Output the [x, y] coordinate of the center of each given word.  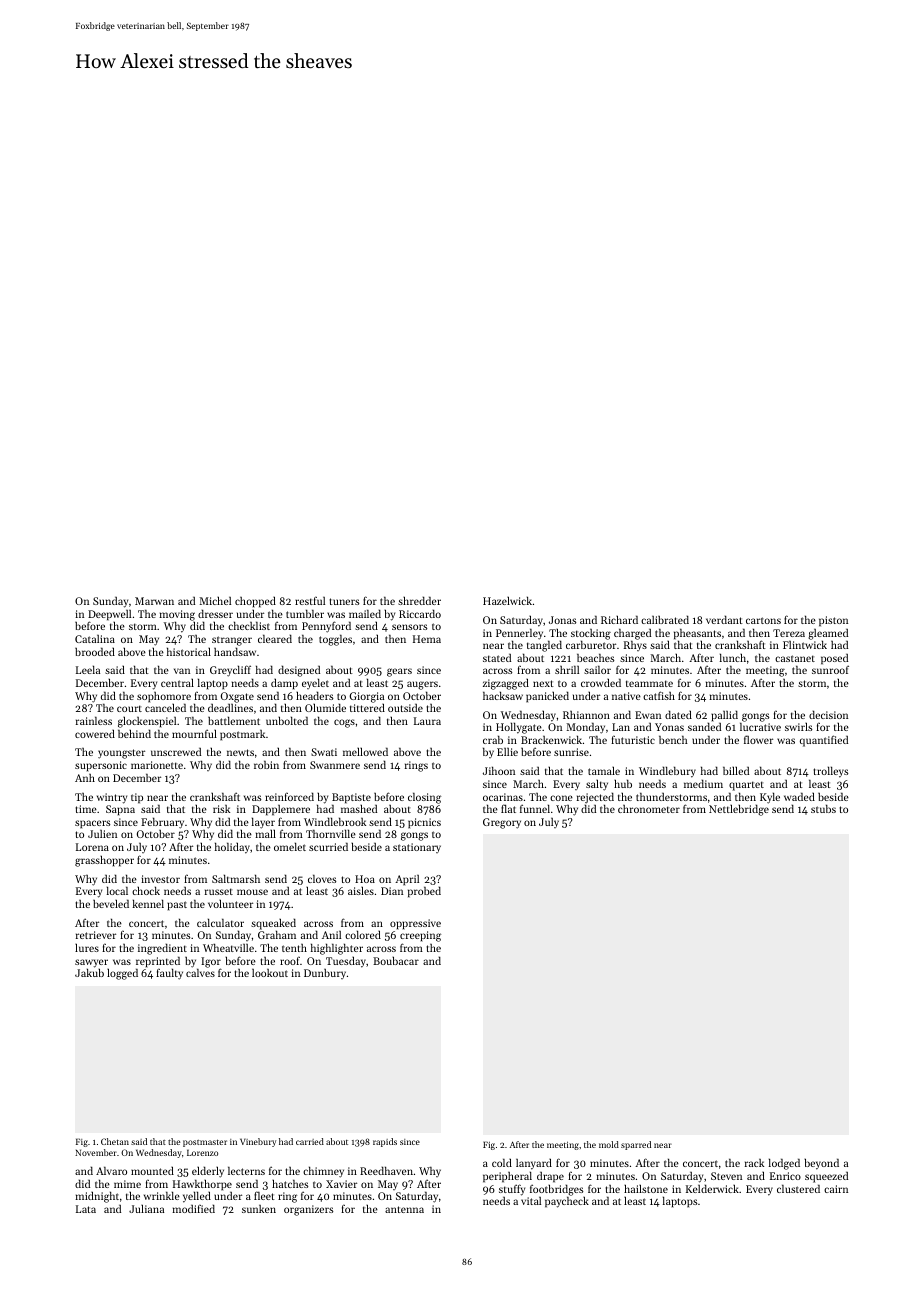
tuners [344, 601]
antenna [404, 1209]
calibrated [665, 619]
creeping [420, 936]
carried [310, 1141]
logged [122, 974]
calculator [220, 922]
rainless [94, 720]
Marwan [154, 601]
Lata [86, 1209]
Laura [427, 721]
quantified [824, 741]
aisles [361, 890]
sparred [636, 1145]
